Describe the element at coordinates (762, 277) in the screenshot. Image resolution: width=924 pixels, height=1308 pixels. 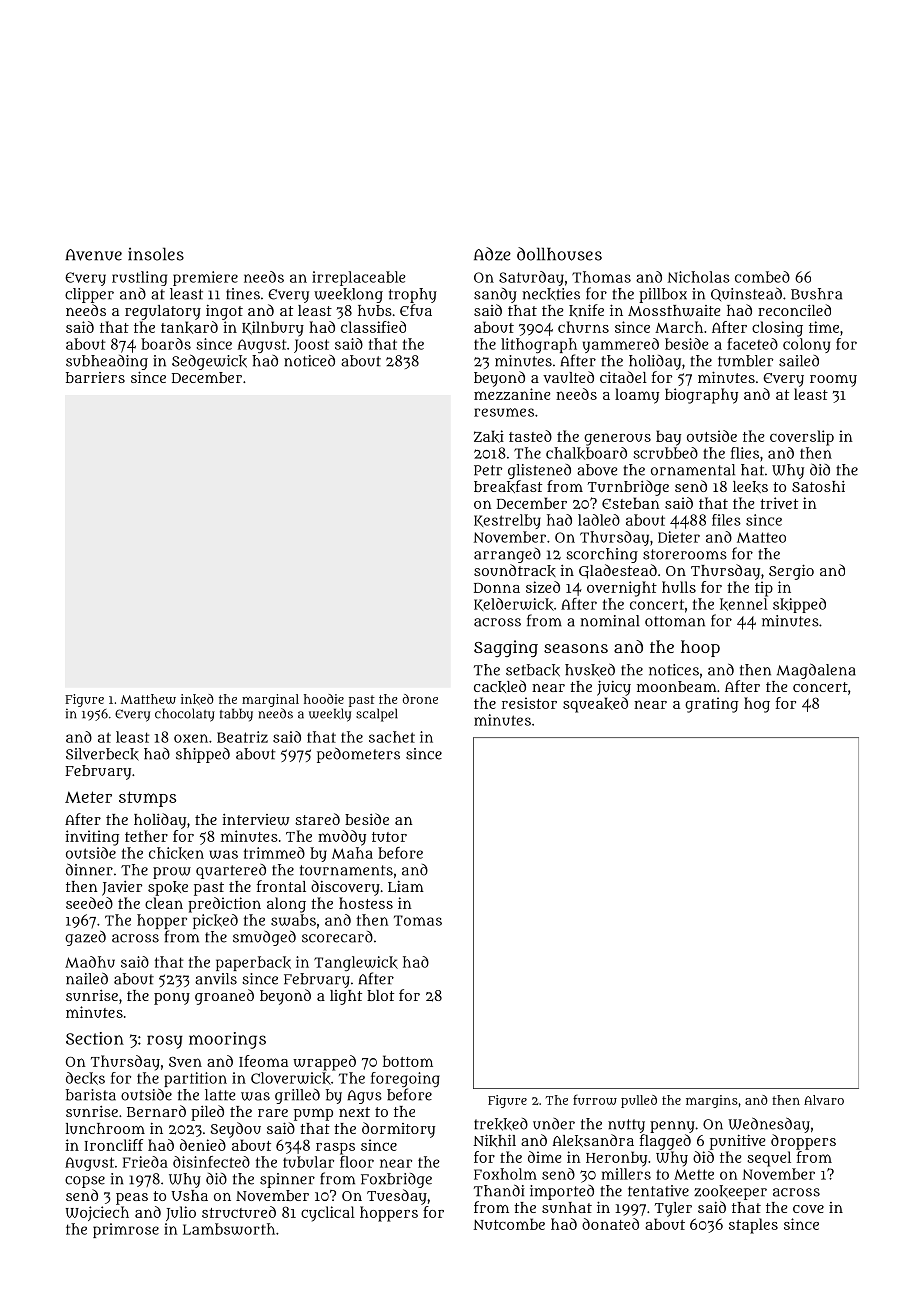
I see `combed` at that location.
